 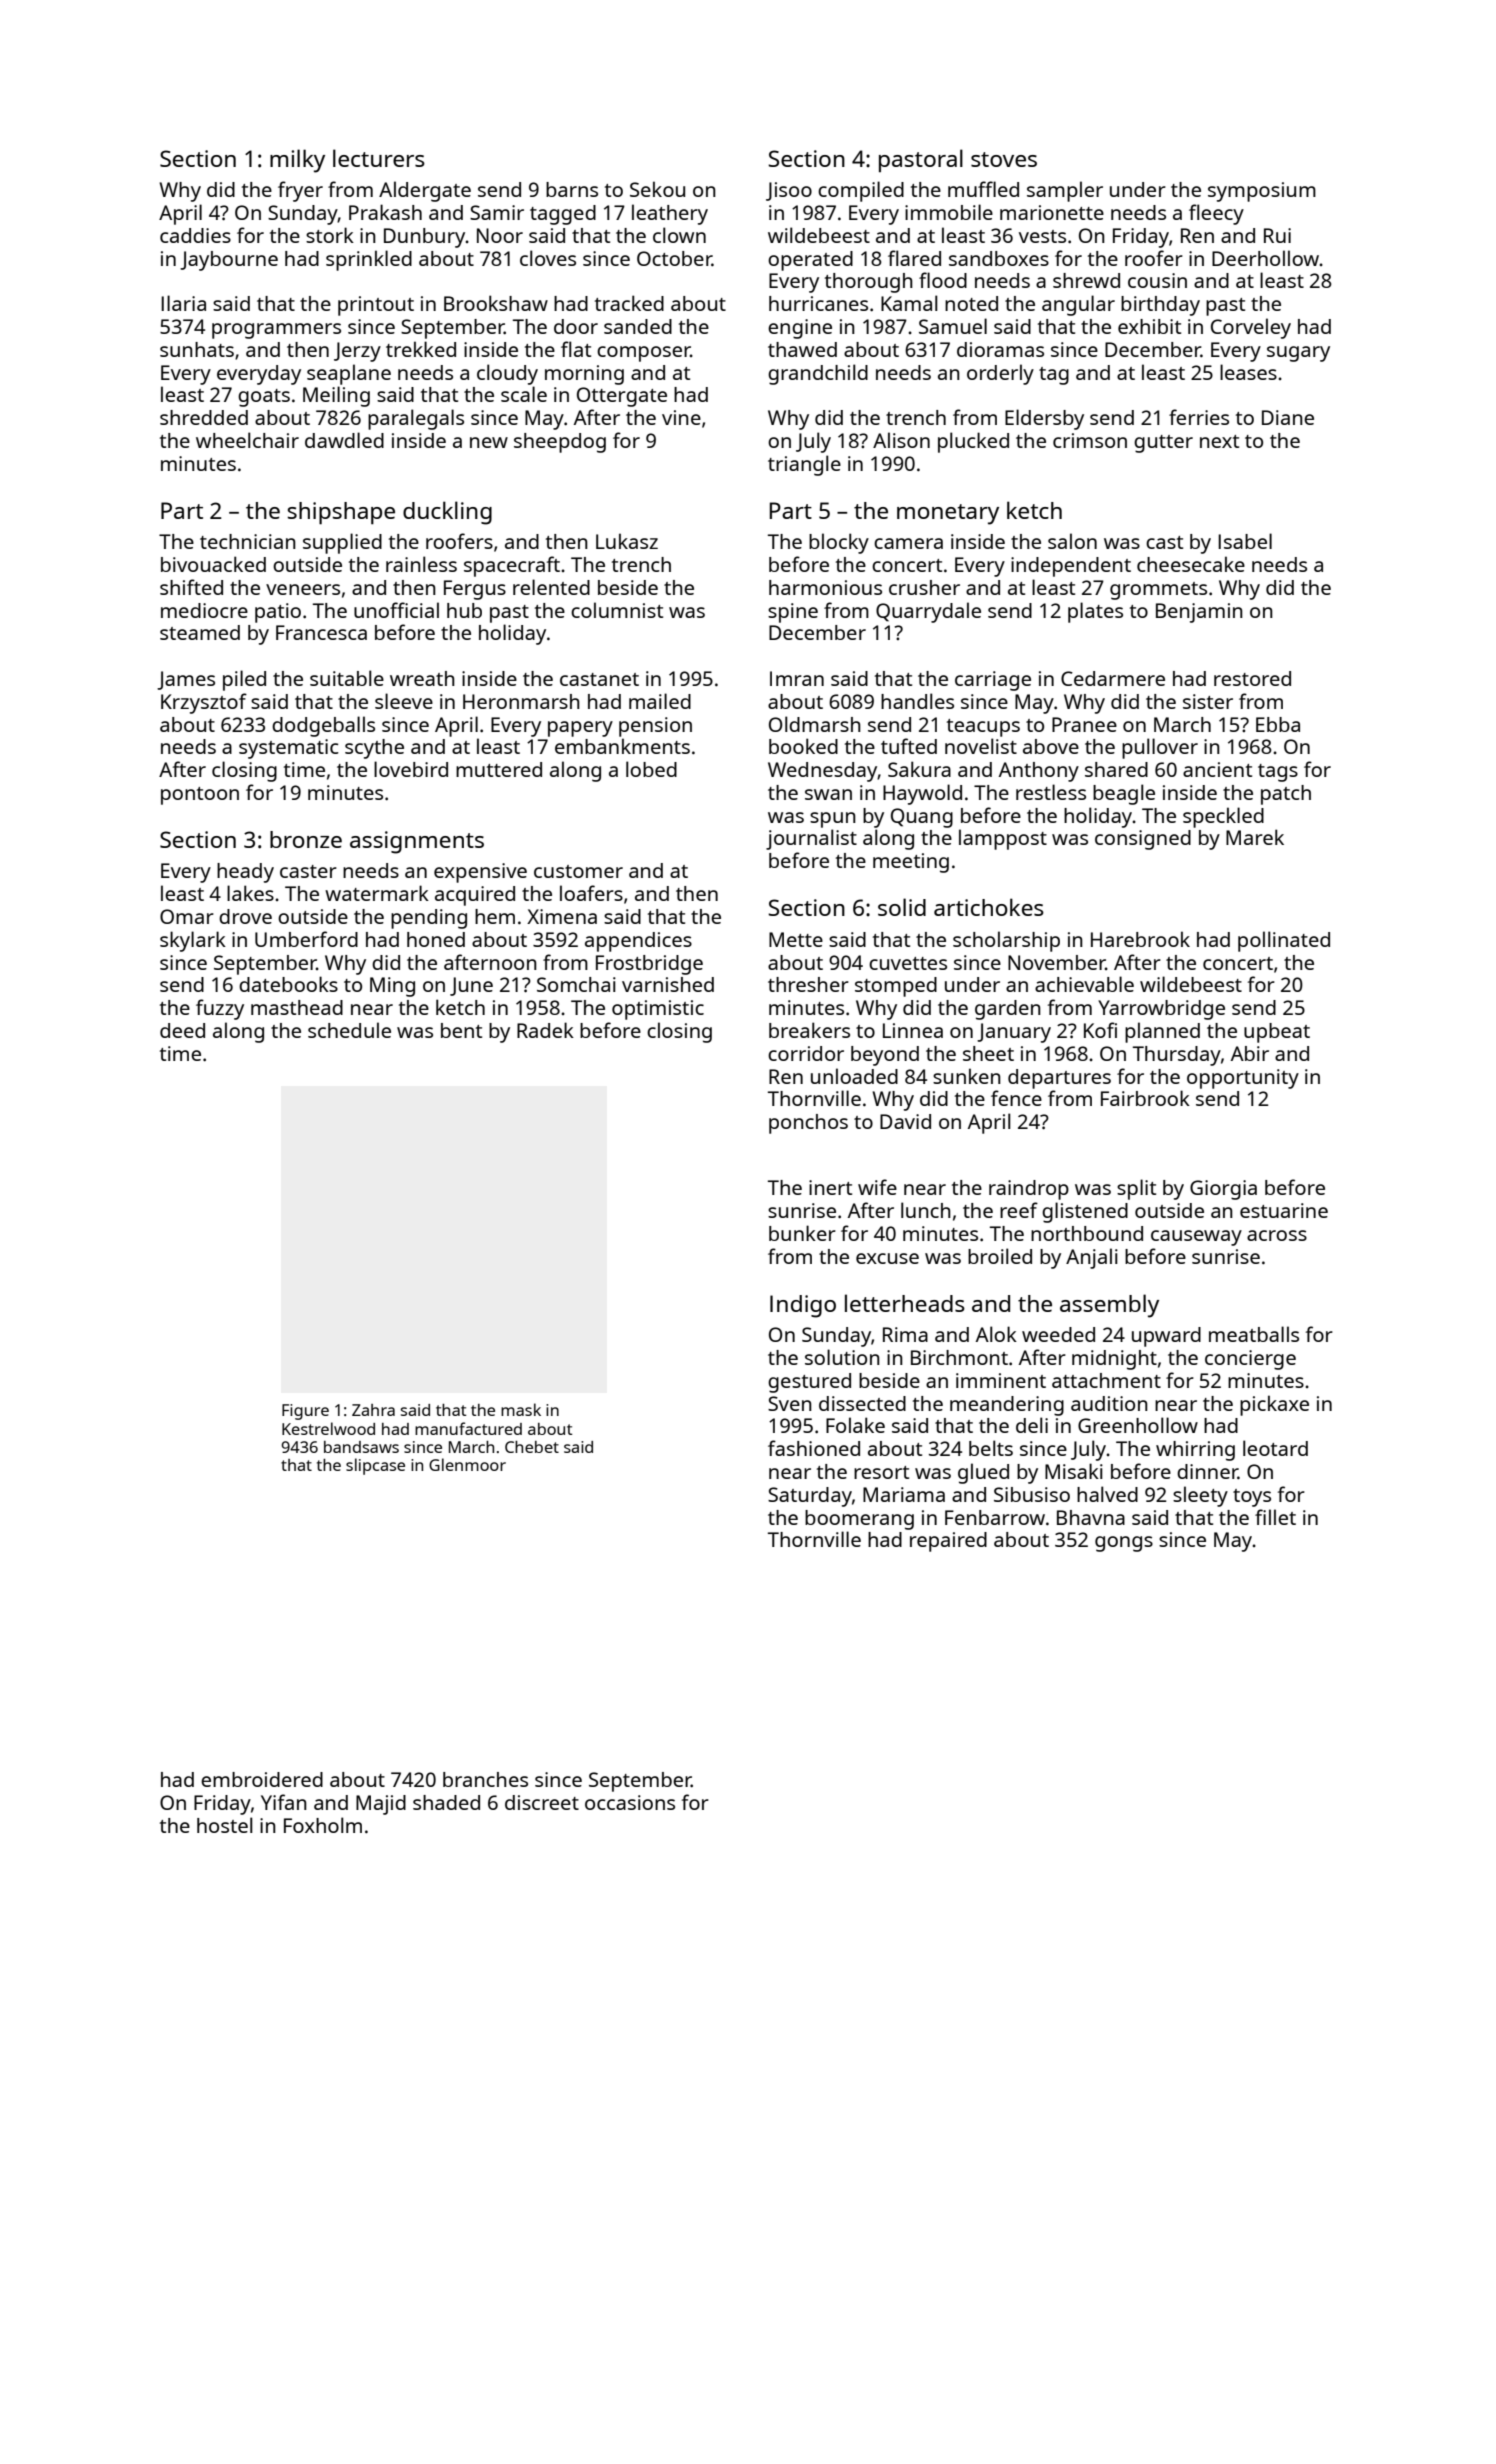 I want to click on tracked, so click(x=629, y=303).
